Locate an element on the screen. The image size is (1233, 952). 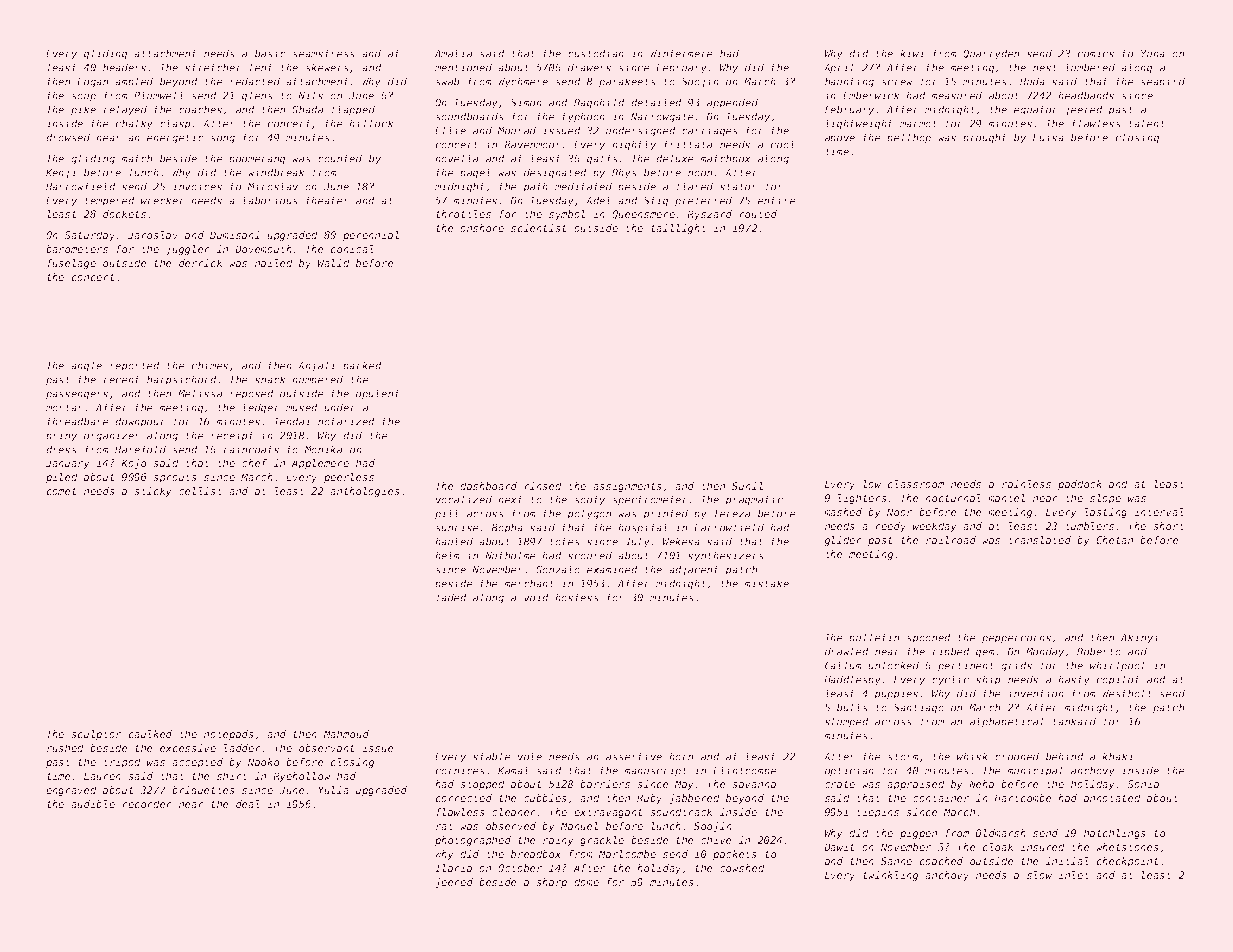
Luisa is located at coordinates (1048, 137).
